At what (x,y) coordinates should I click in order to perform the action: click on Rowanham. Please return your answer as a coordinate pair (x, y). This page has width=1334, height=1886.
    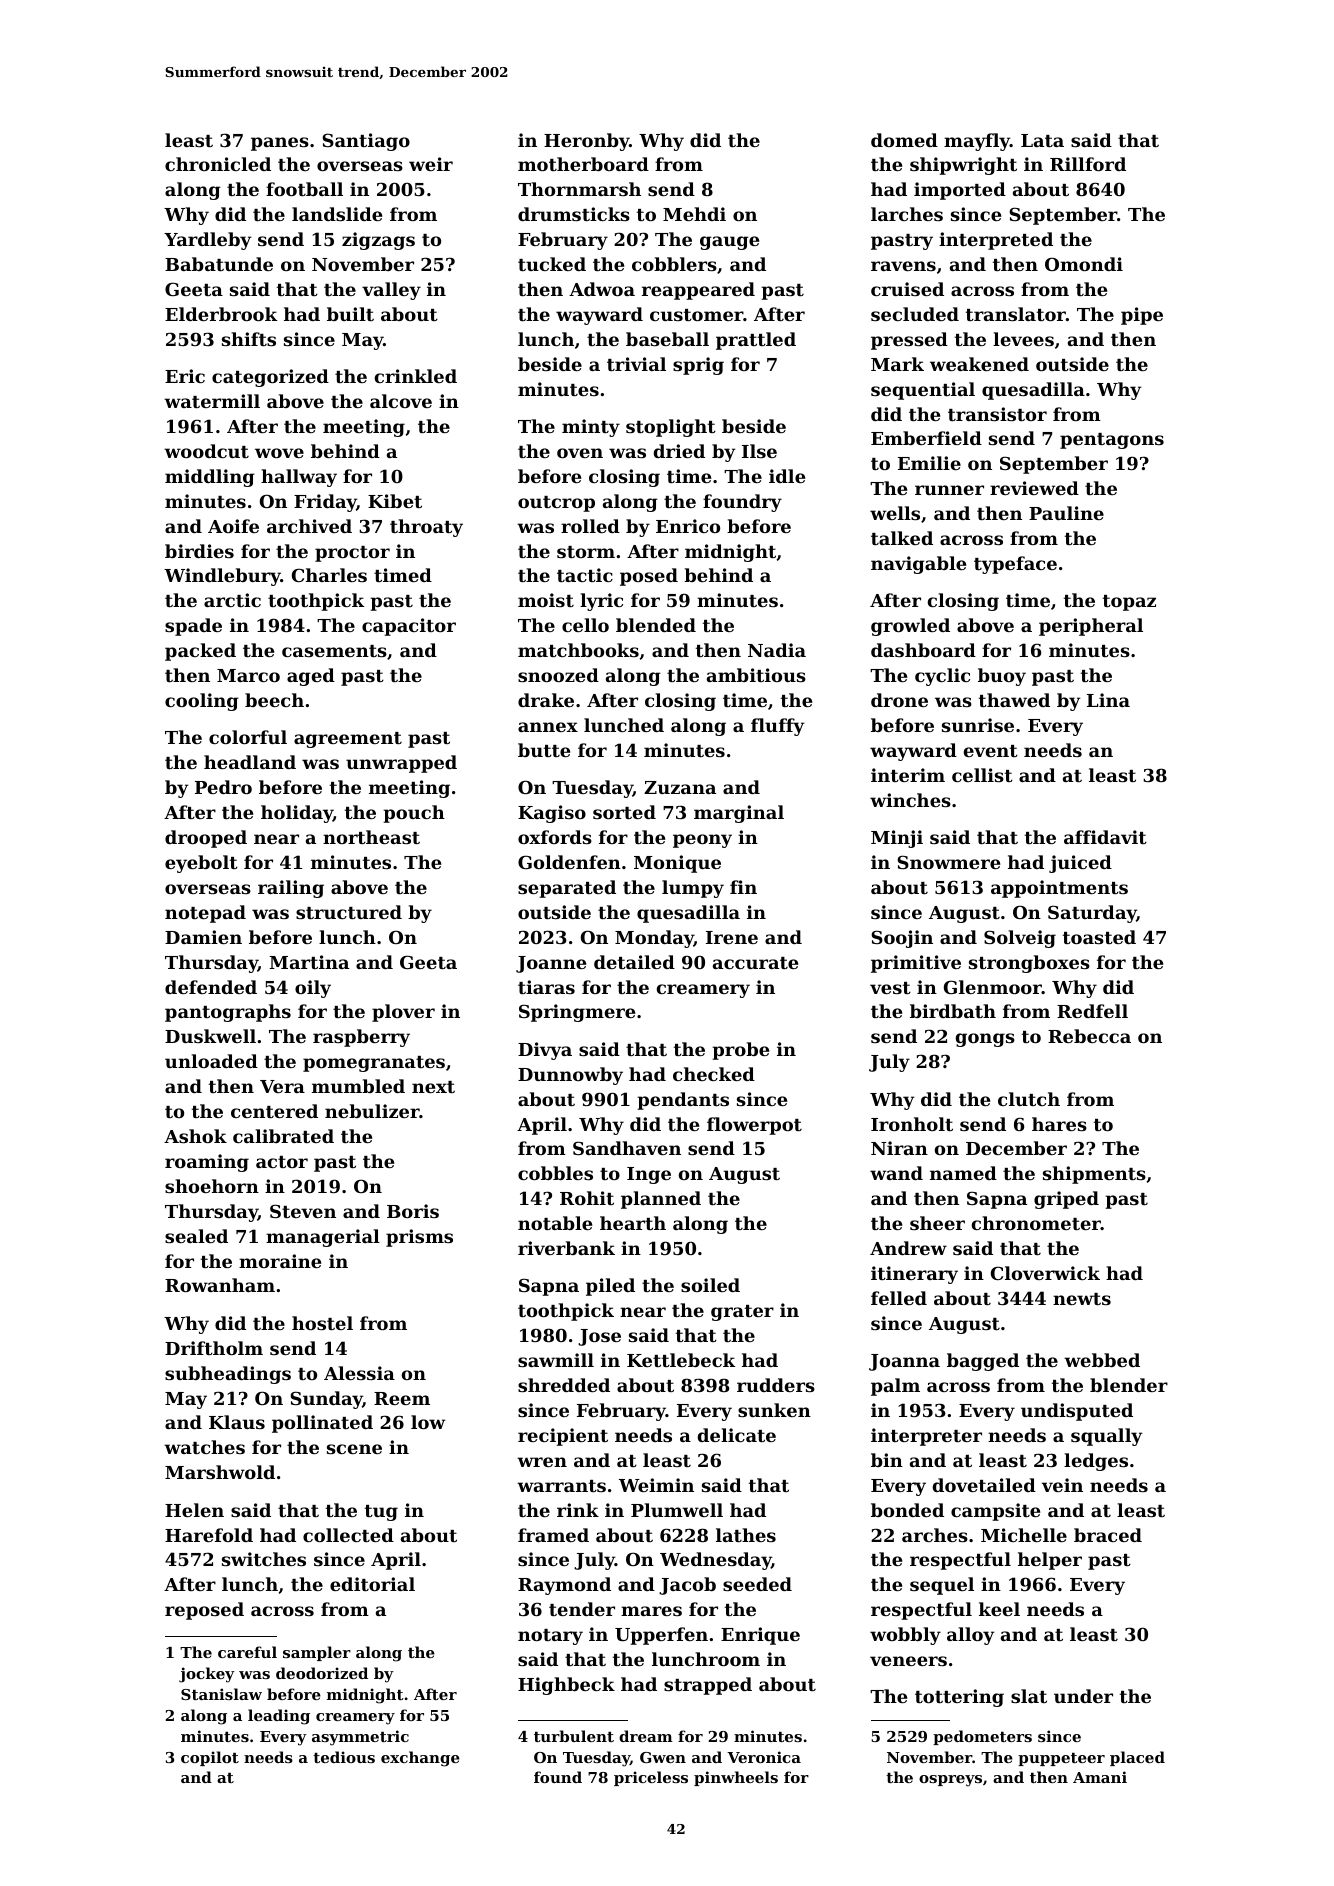
    Looking at the image, I should click on (220, 1285).
